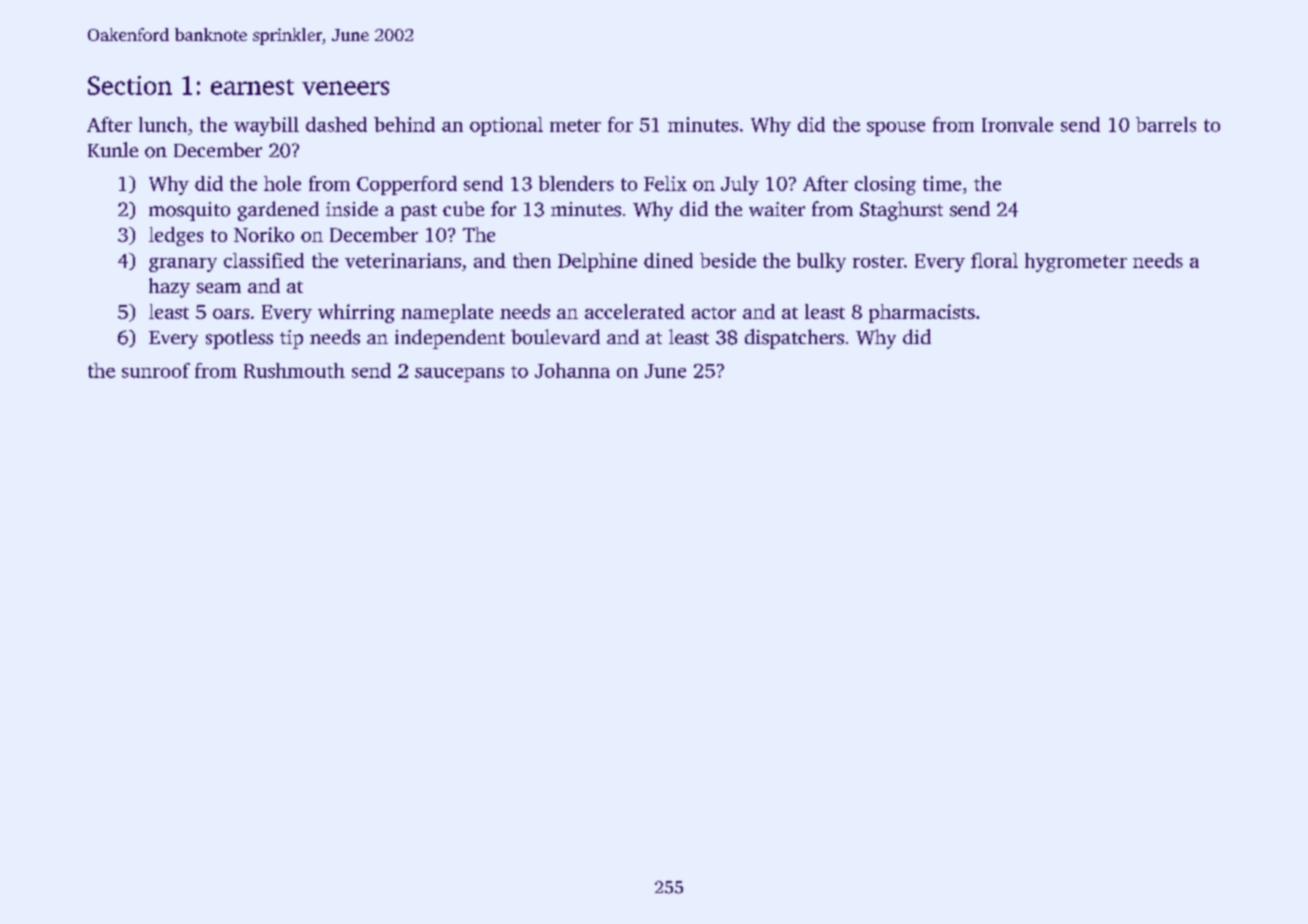 This screenshot has height=924, width=1308. I want to click on spouse, so click(896, 129).
